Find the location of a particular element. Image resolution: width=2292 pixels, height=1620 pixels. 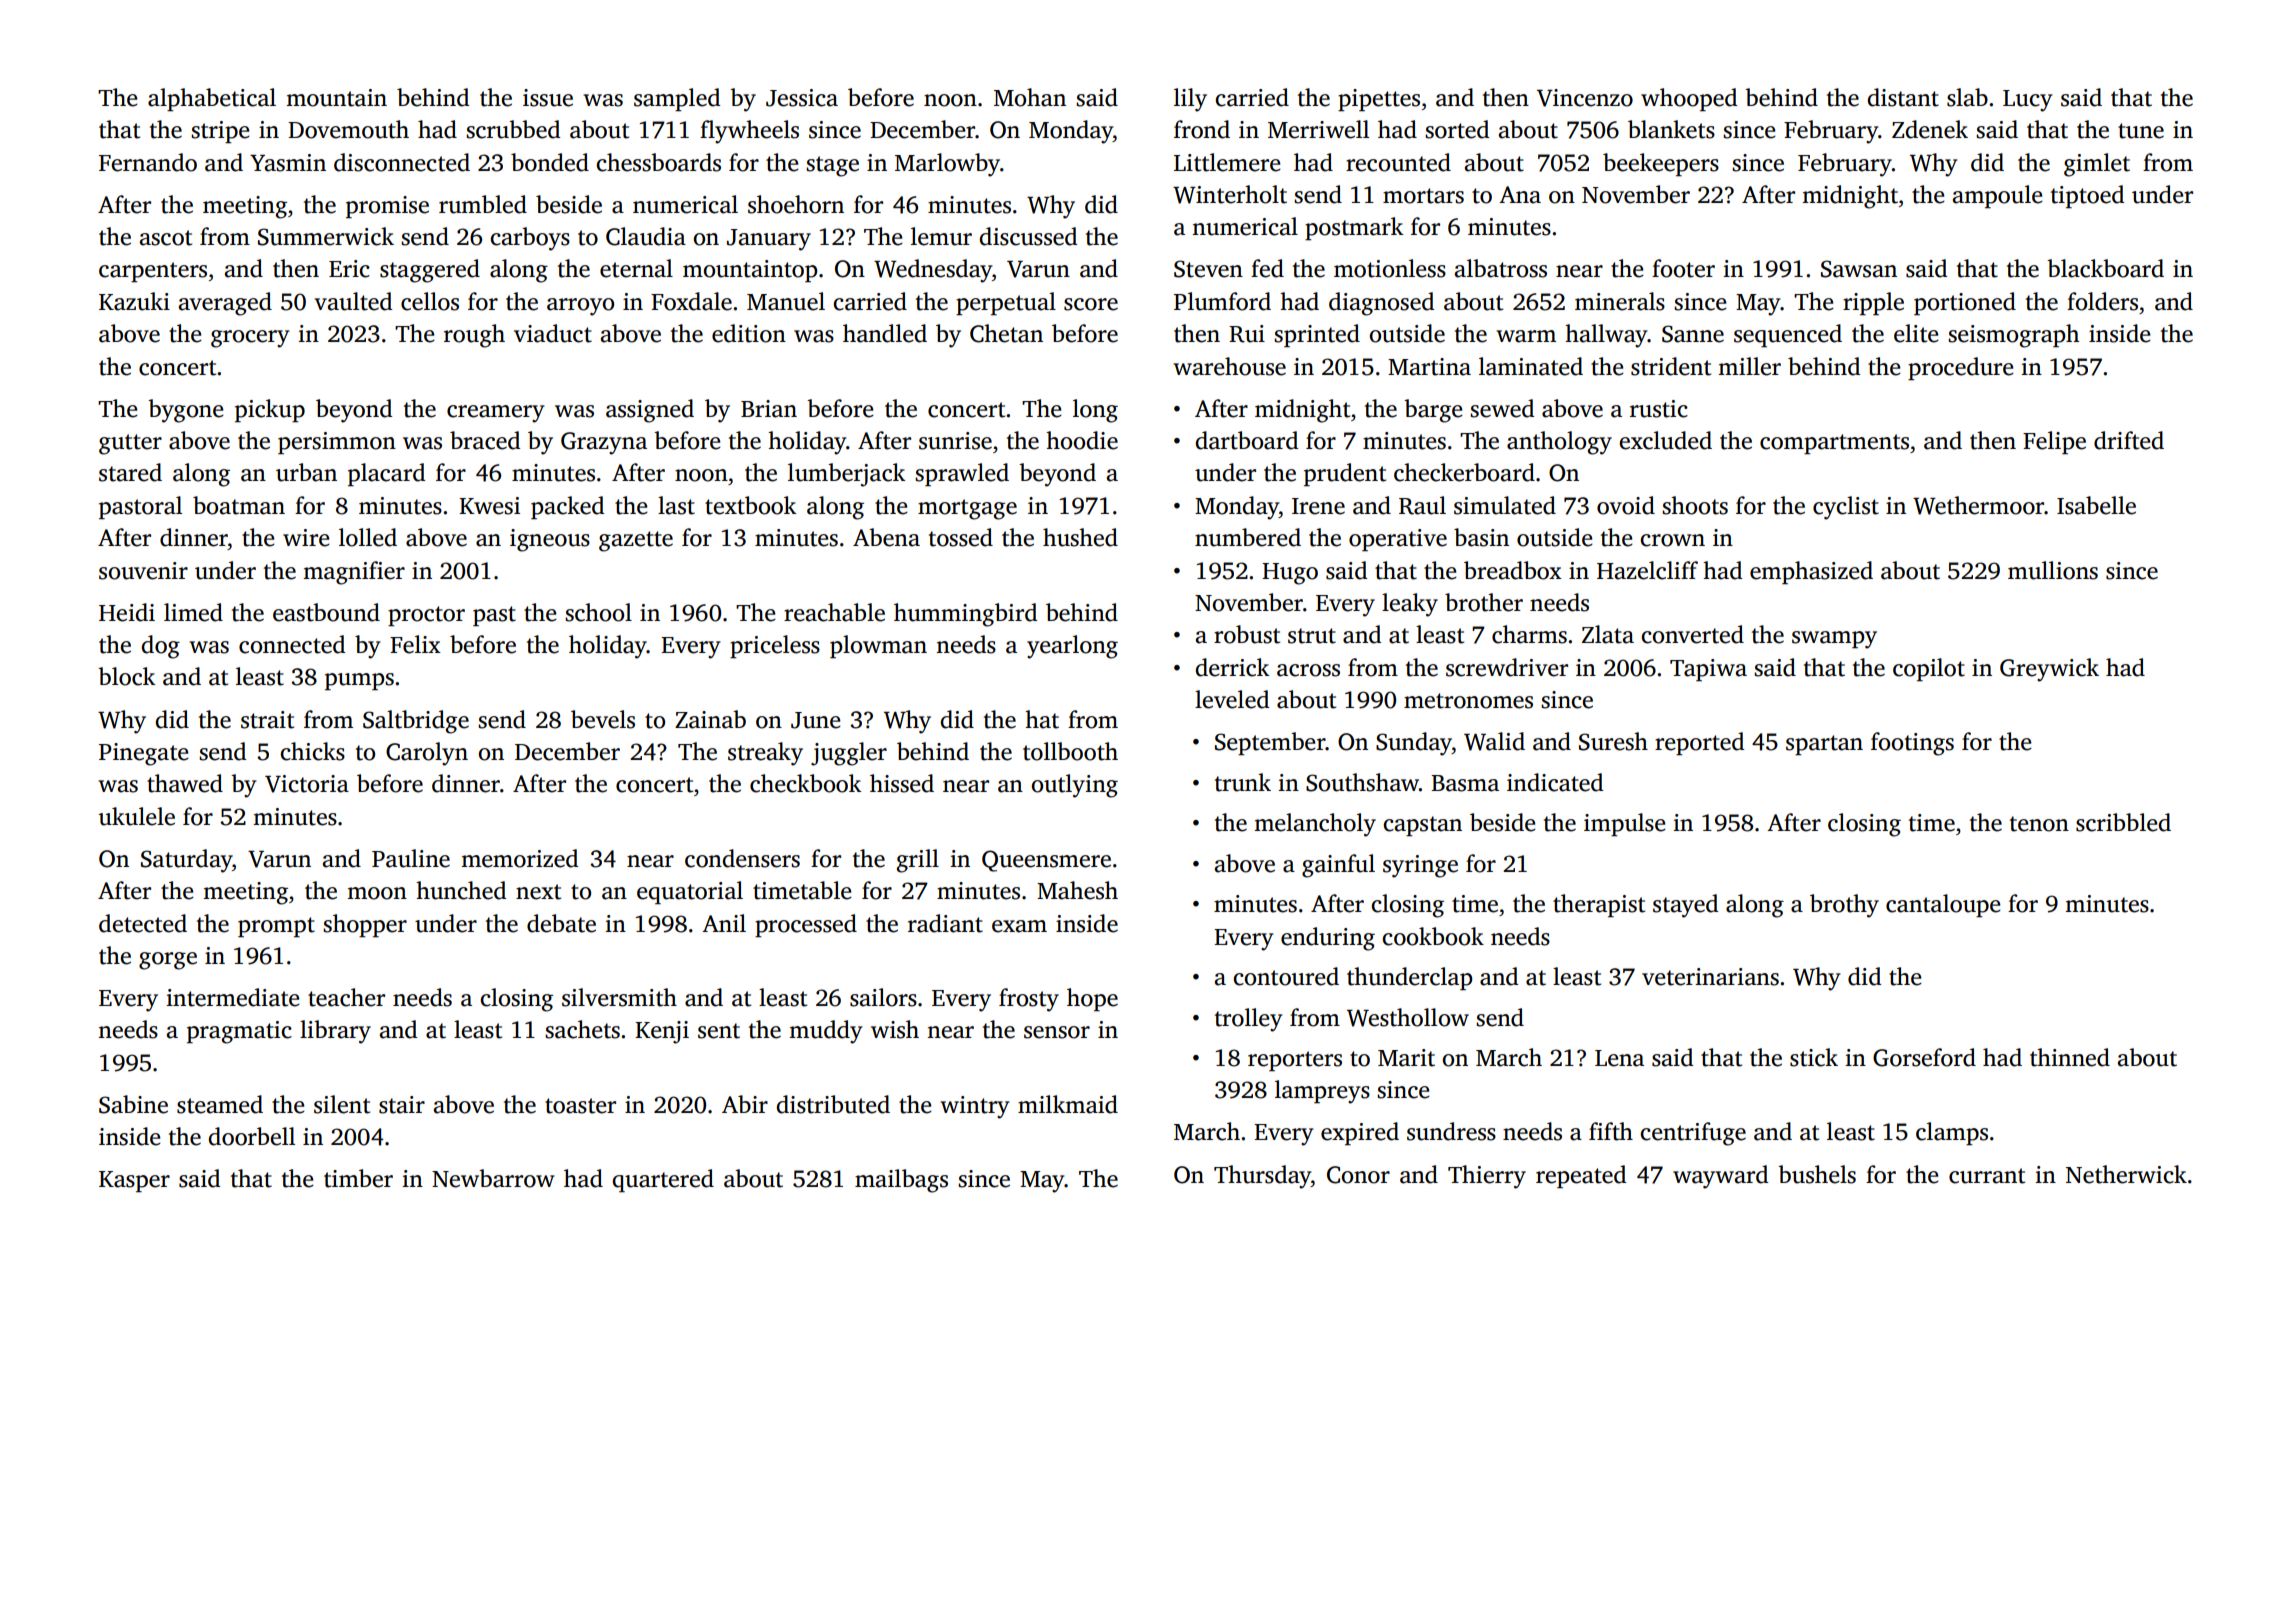

Sabine is located at coordinates (133, 1104).
